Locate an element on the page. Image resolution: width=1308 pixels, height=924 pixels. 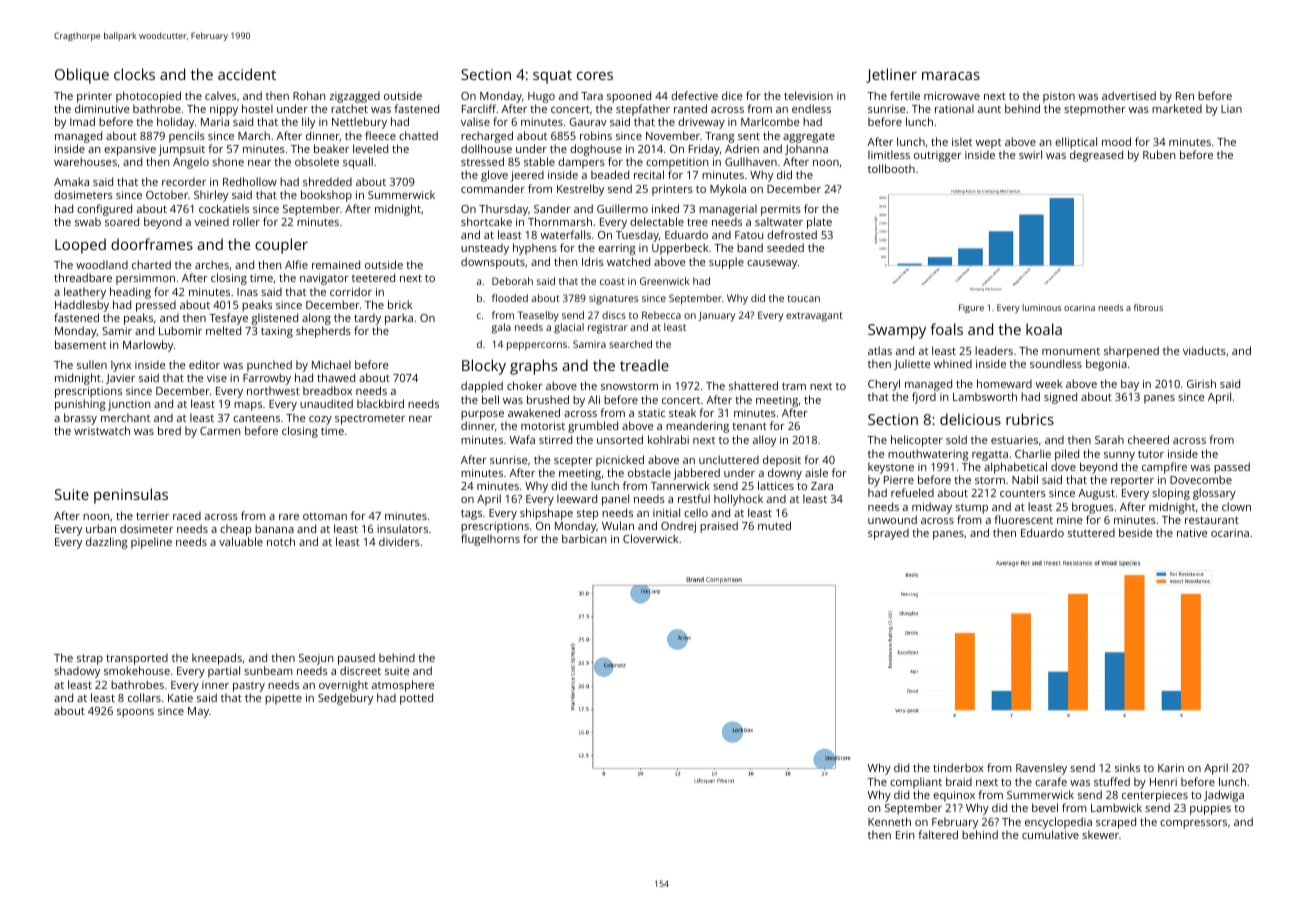
Sedgebury is located at coordinates (345, 699).
